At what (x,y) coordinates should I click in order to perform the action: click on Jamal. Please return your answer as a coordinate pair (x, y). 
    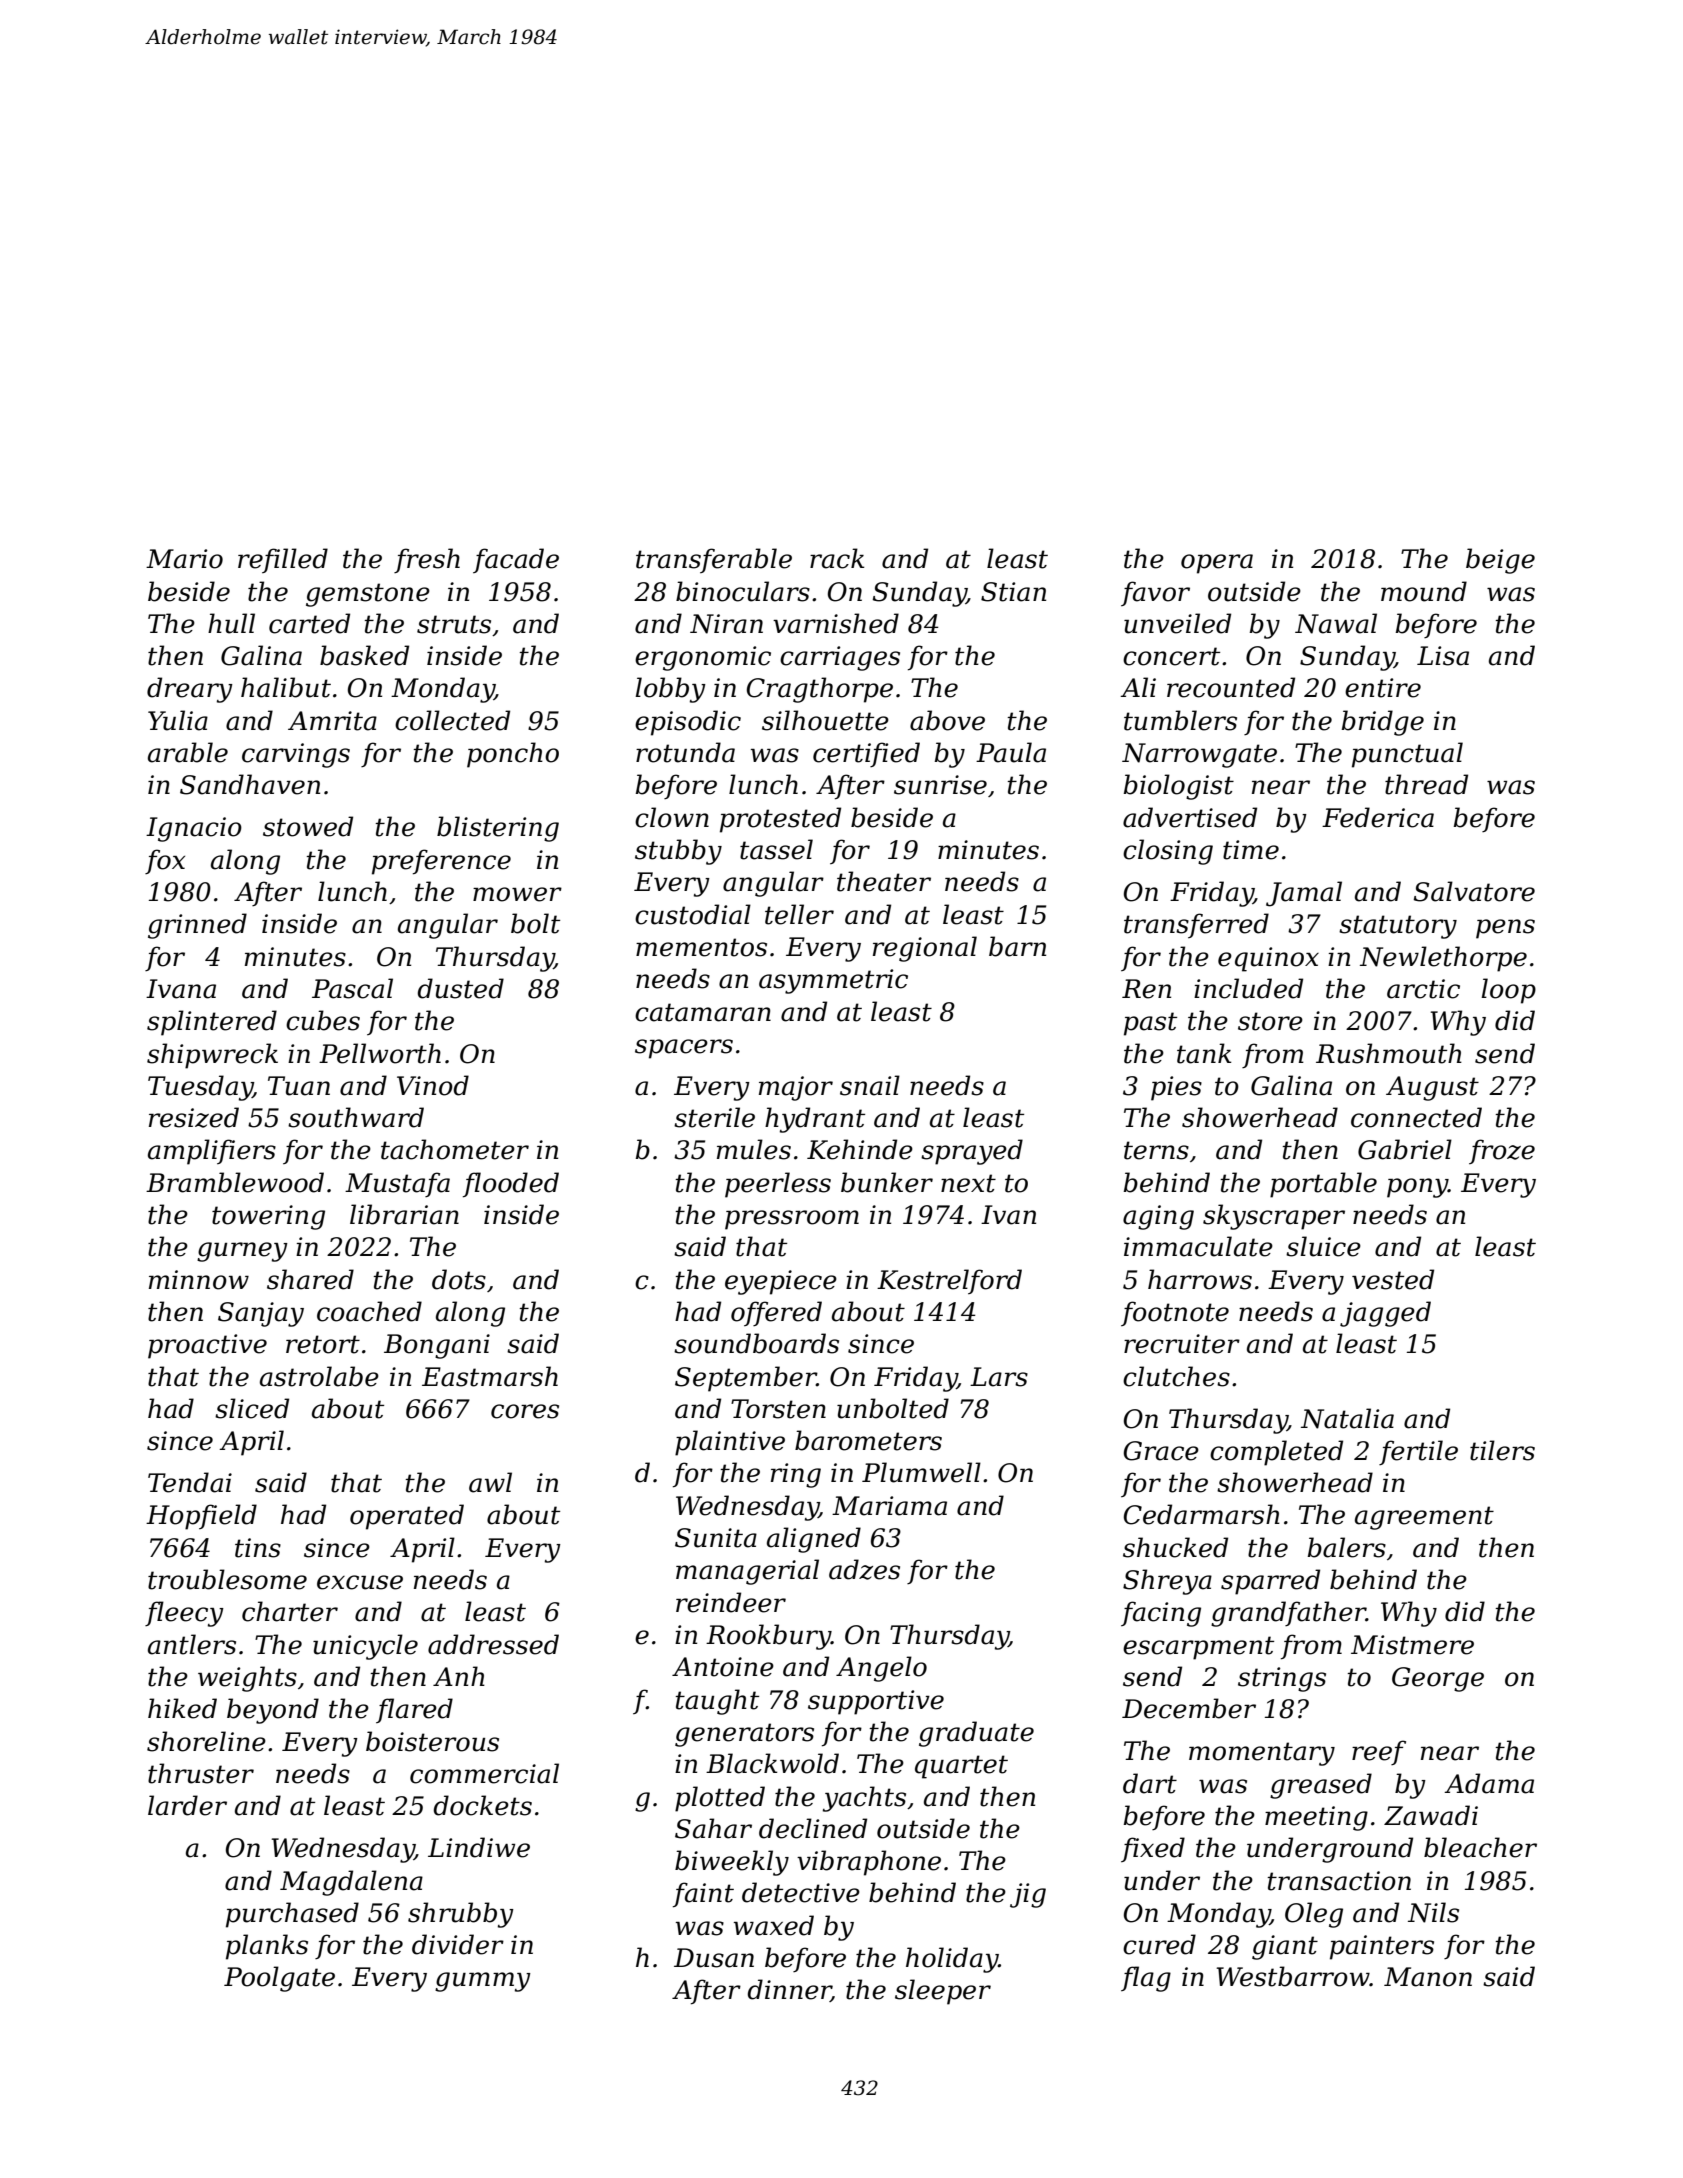
    Looking at the image, I should click on (1304, 894).
